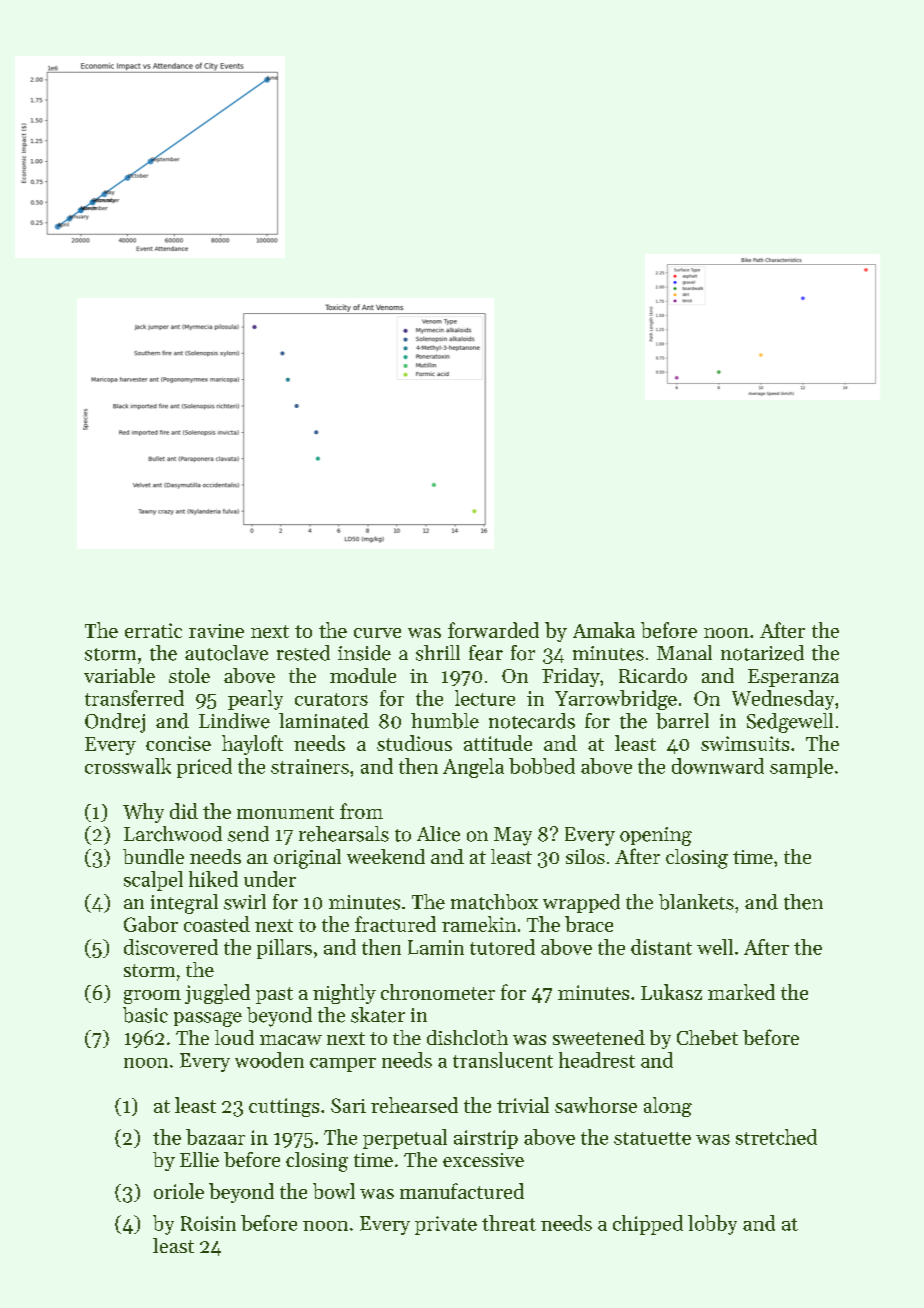  I want to click on Alice, so click(438, 834).
